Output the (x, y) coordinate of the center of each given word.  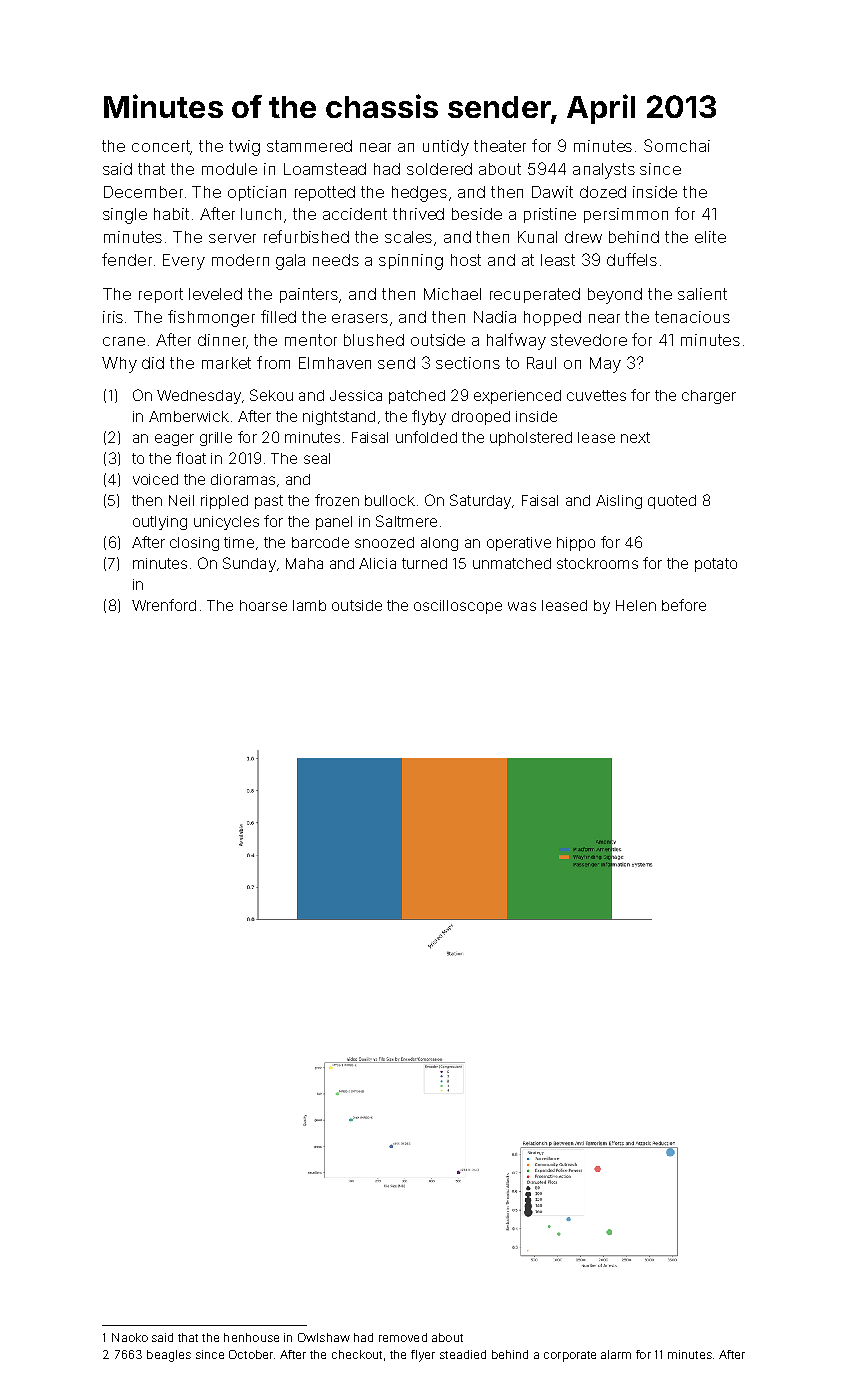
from (273, 362)
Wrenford (164, 605)
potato (716, 565)
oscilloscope (458, 607)
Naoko (130, 1337)
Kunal (537, 237)
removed (403, 1337)
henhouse (251, 1337)
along (439, 544)
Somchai (677, 145)
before (684, 605)
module (229, 169)
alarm (616, 1354)
